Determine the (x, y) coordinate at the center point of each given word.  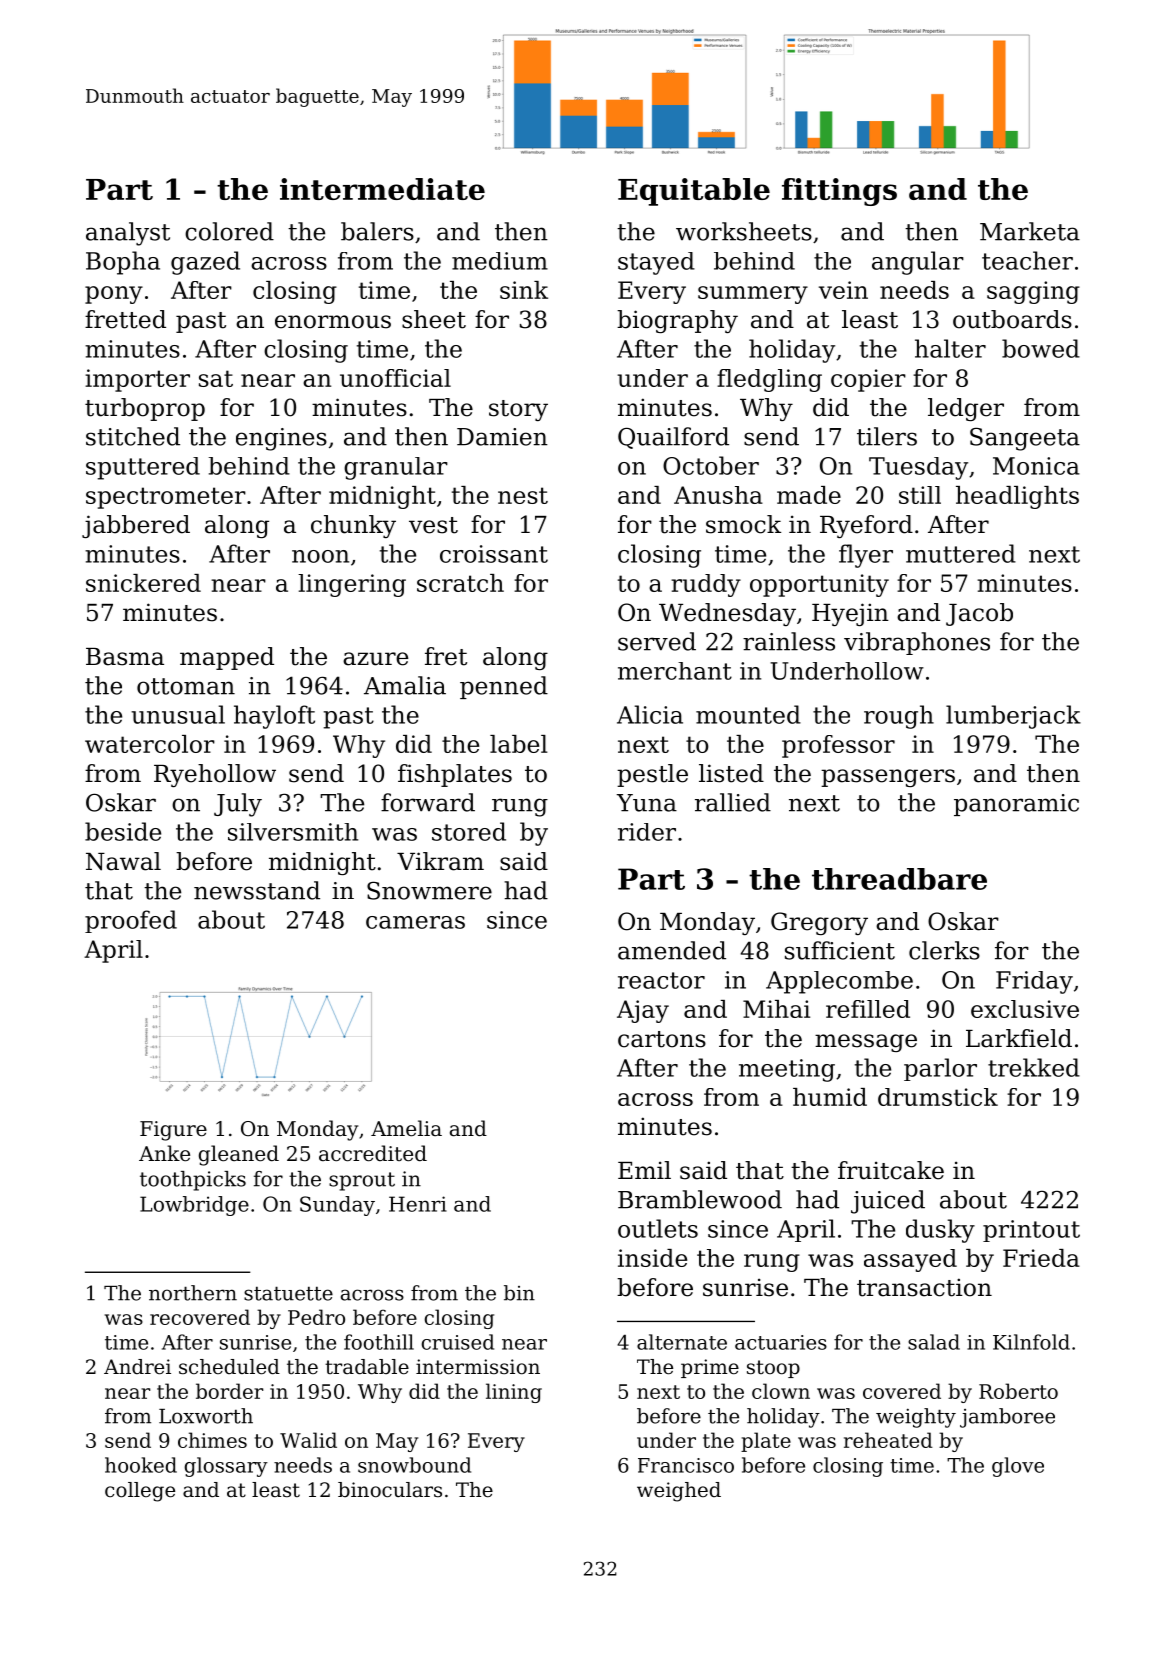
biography (677, 321)
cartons (662, 1039)
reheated (888, 1440)
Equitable (694, 192)
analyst (128, 234)
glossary (226, 1467)
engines (281, 439)
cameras (415, 922)
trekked (1034, 1067)
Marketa (1030, 231)
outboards (1012, 319)
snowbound (414, 1465)
